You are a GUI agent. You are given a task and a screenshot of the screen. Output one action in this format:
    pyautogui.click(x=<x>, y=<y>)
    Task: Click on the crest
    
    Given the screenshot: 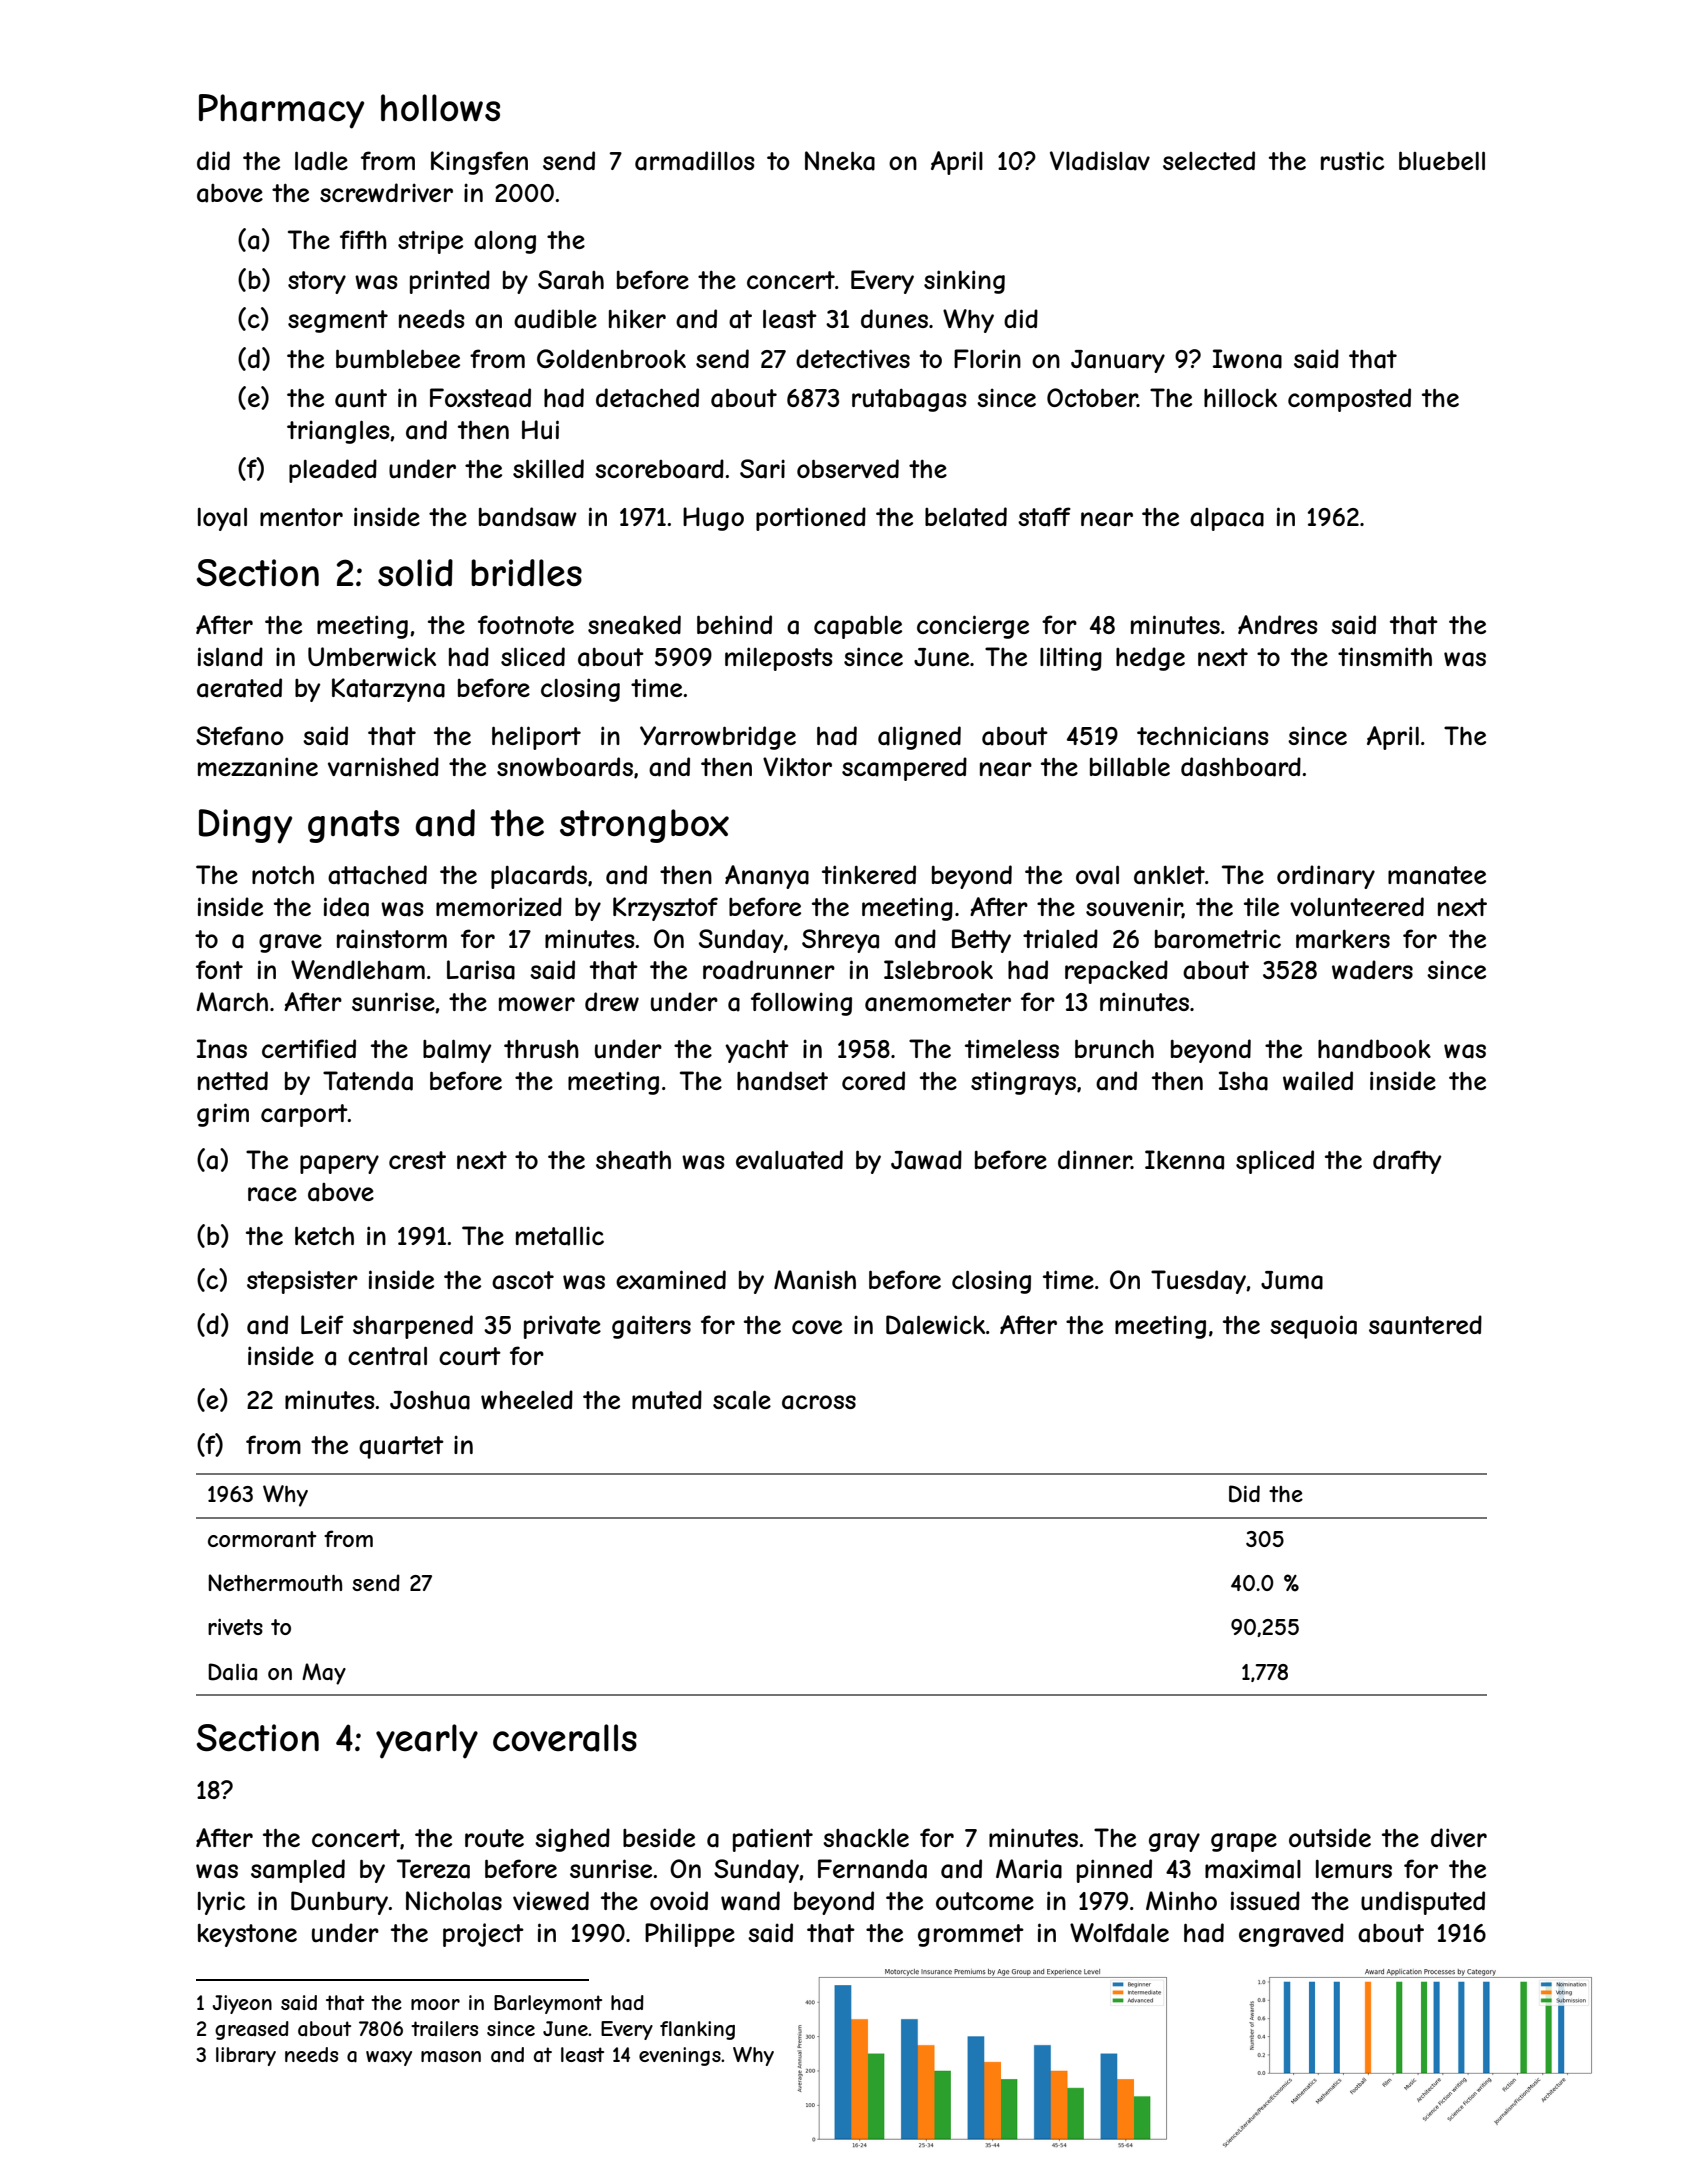 What is the action you would take?
    pyautogui.click(x=417, y=1160)
